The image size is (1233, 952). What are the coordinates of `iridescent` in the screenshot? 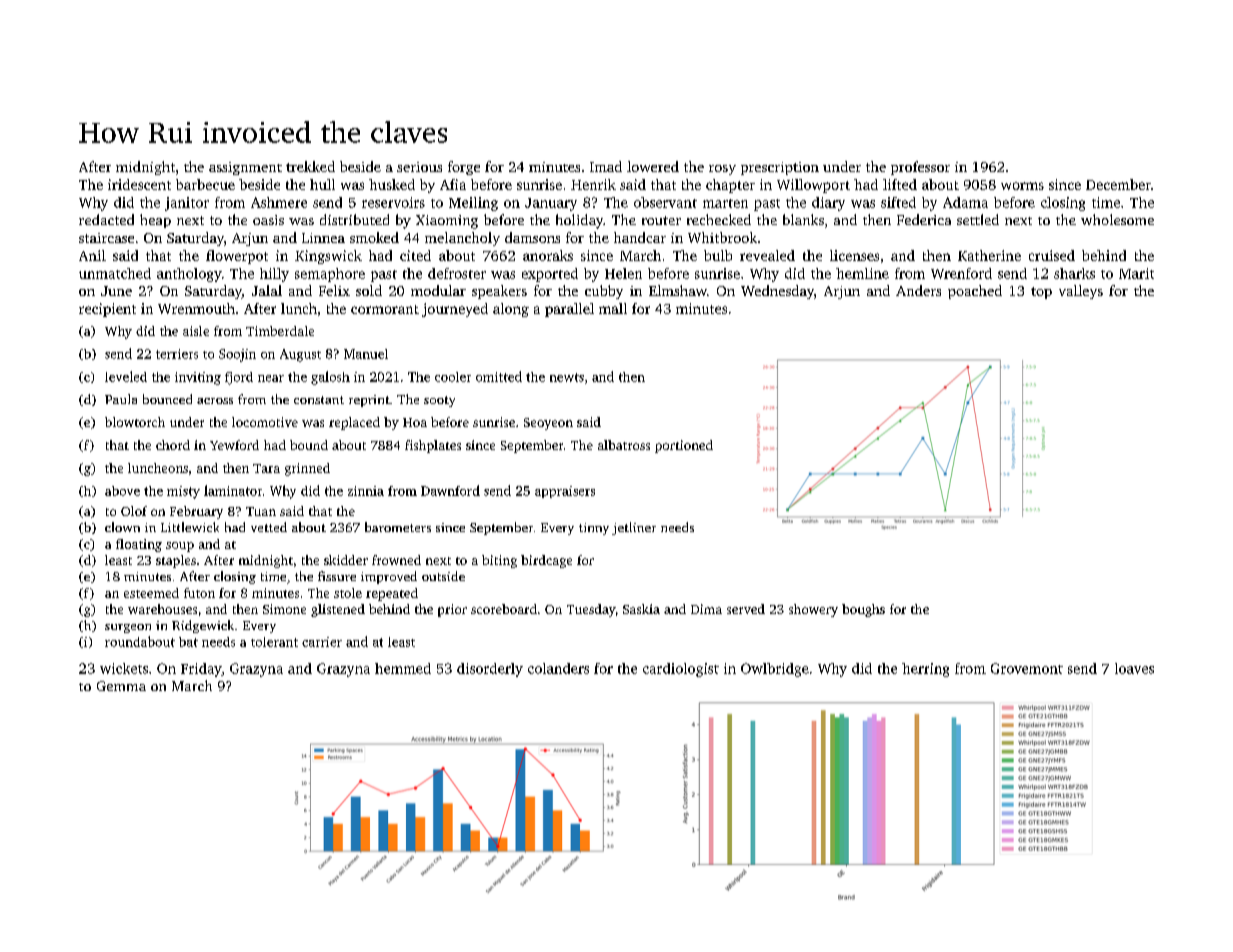 It's located at (139, 184).
